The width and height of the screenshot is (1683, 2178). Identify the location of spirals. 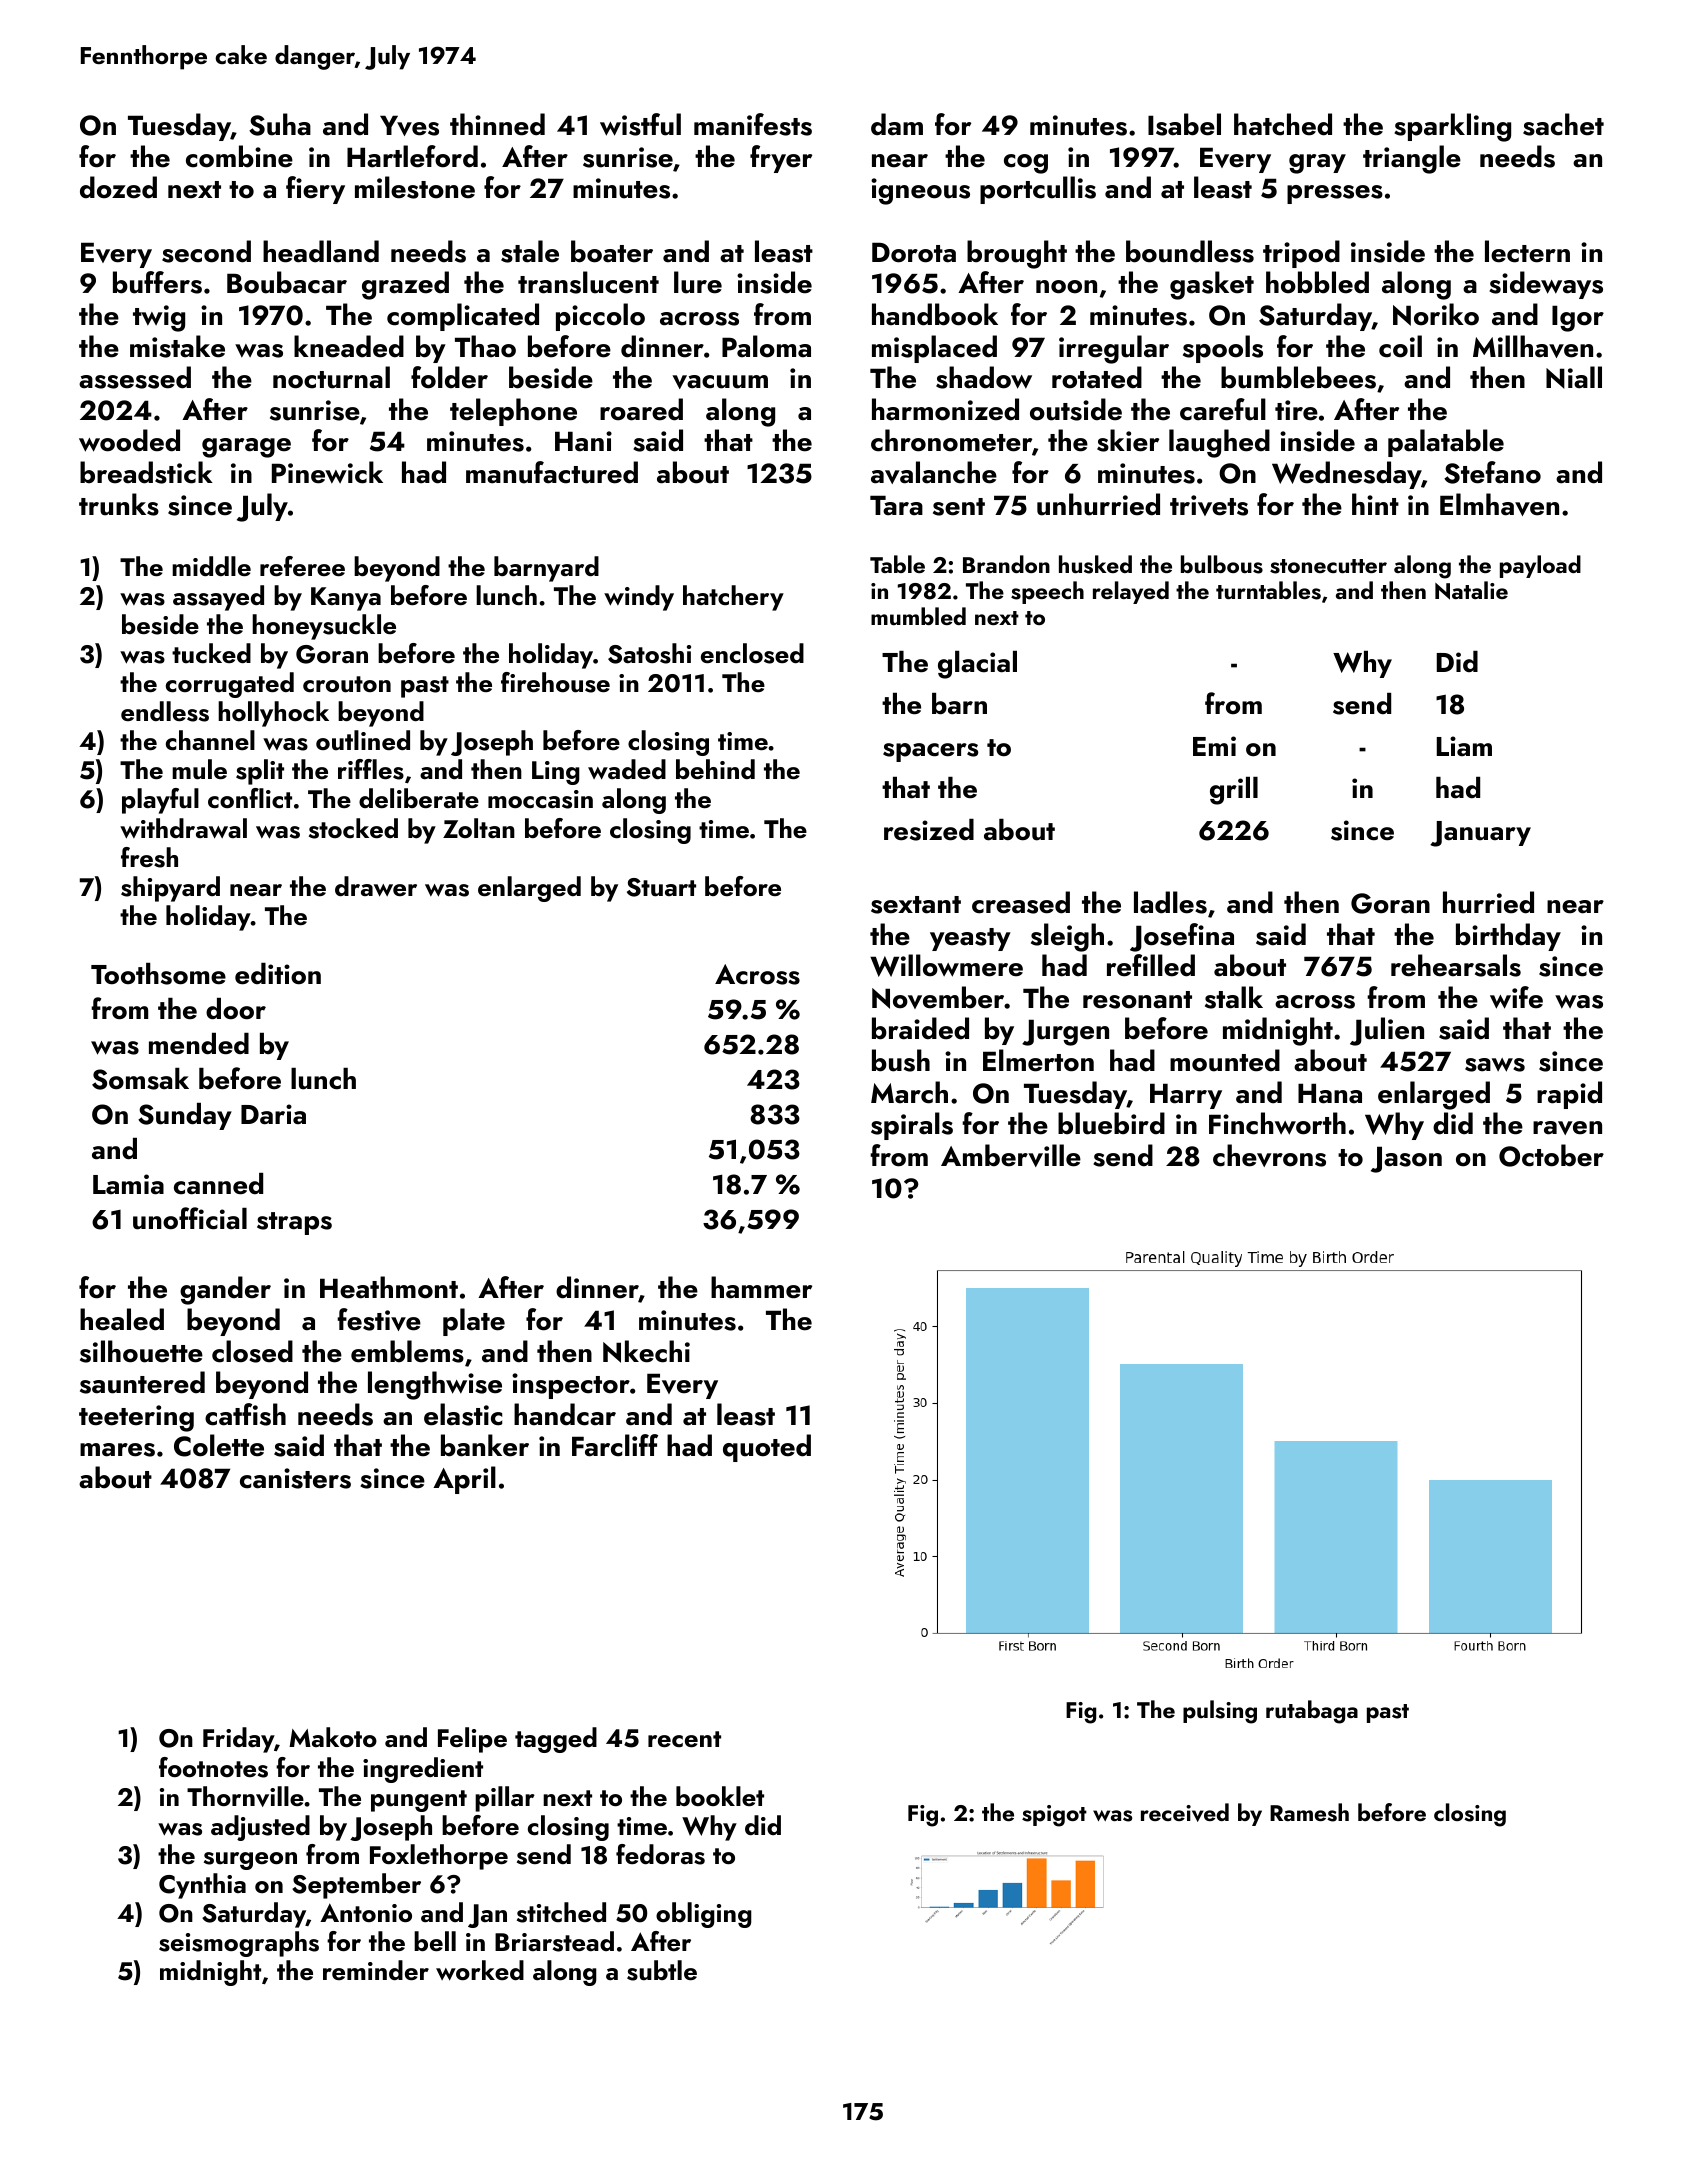
(912, 1126).
